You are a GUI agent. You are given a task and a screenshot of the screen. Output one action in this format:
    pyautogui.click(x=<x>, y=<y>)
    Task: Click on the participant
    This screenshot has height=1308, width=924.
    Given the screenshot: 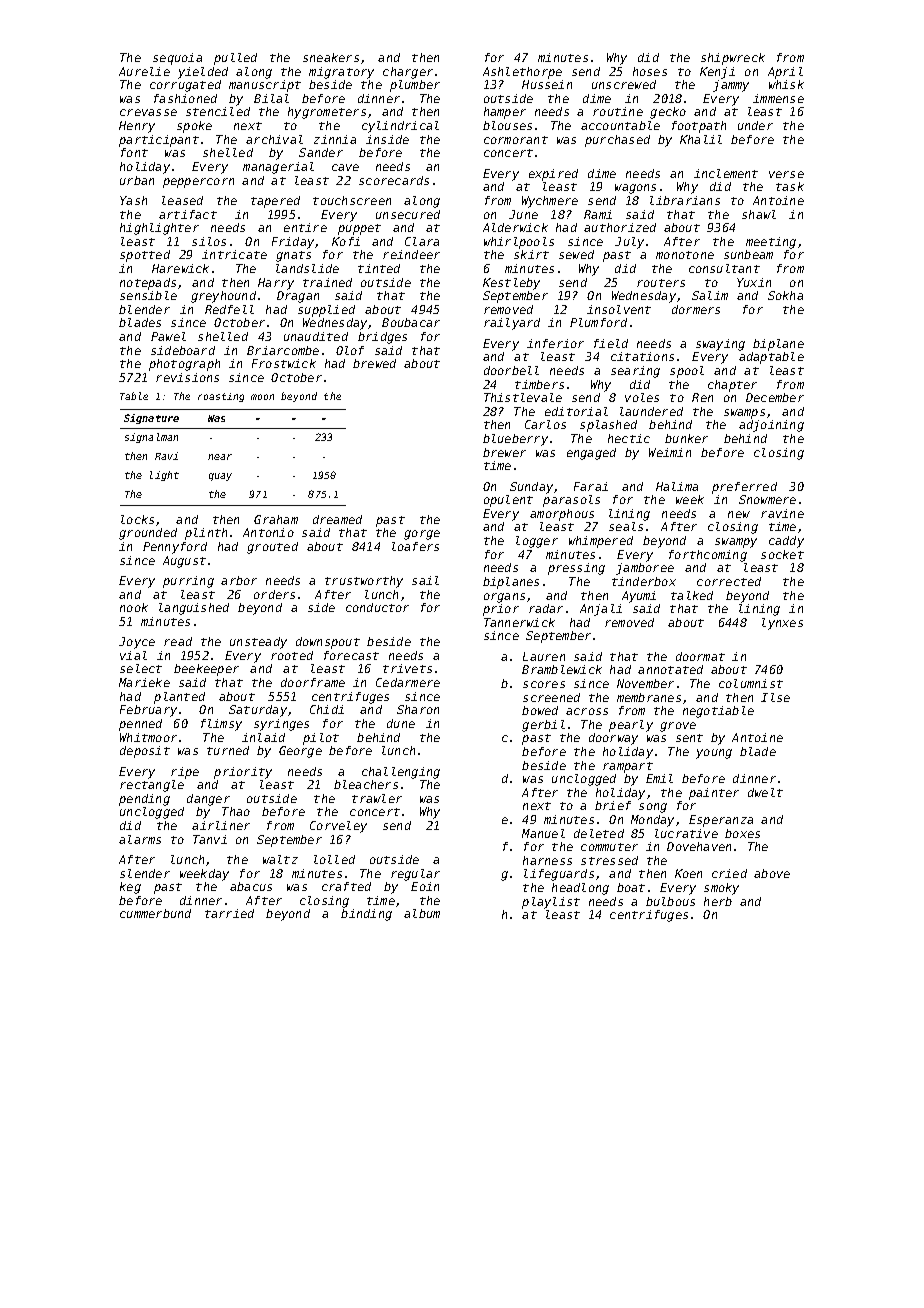 What is the action you would take?
    pyautogui.click(x=159, y=141)
